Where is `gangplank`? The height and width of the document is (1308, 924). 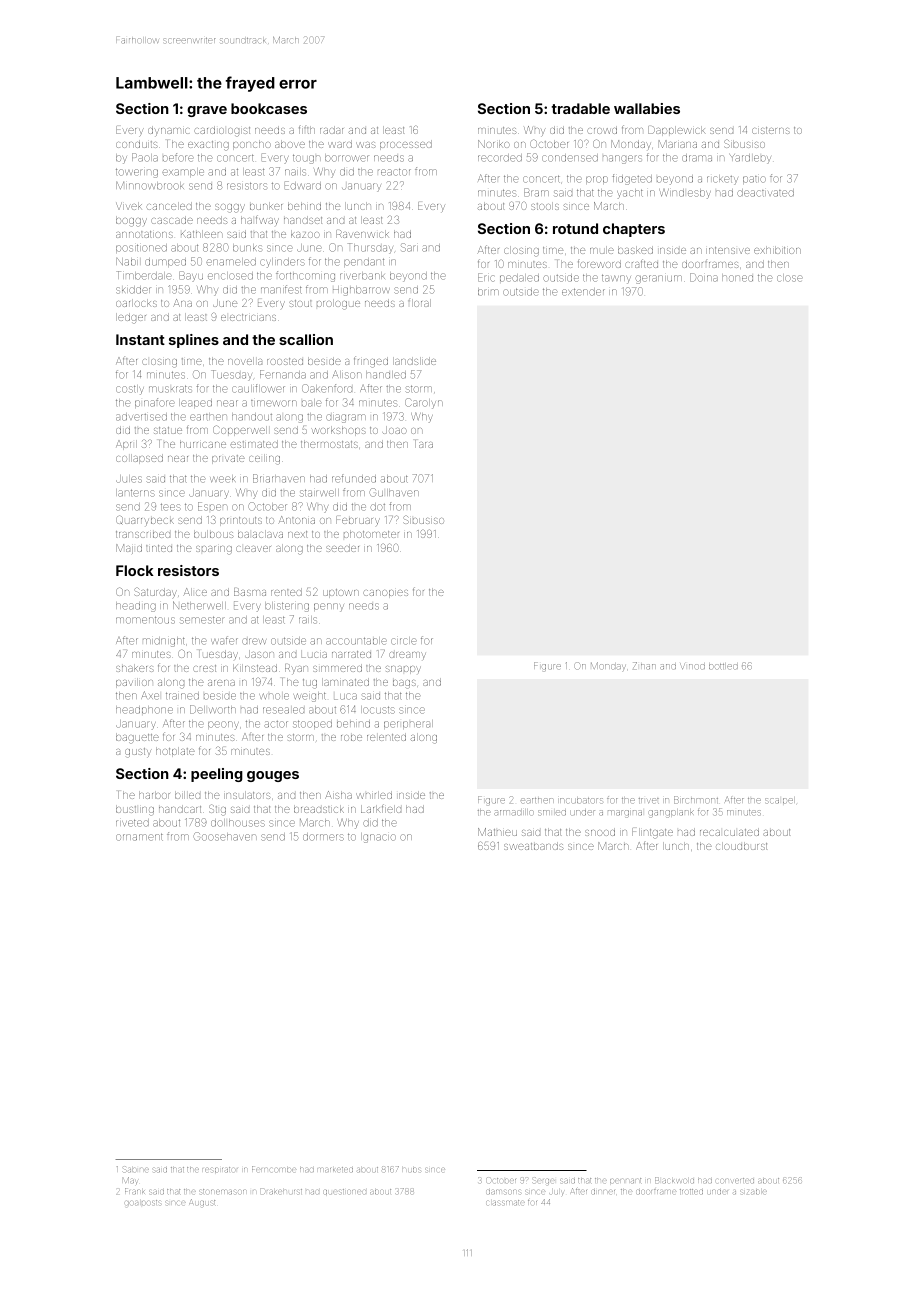 gangplank is located at coordinates (671, 814).
